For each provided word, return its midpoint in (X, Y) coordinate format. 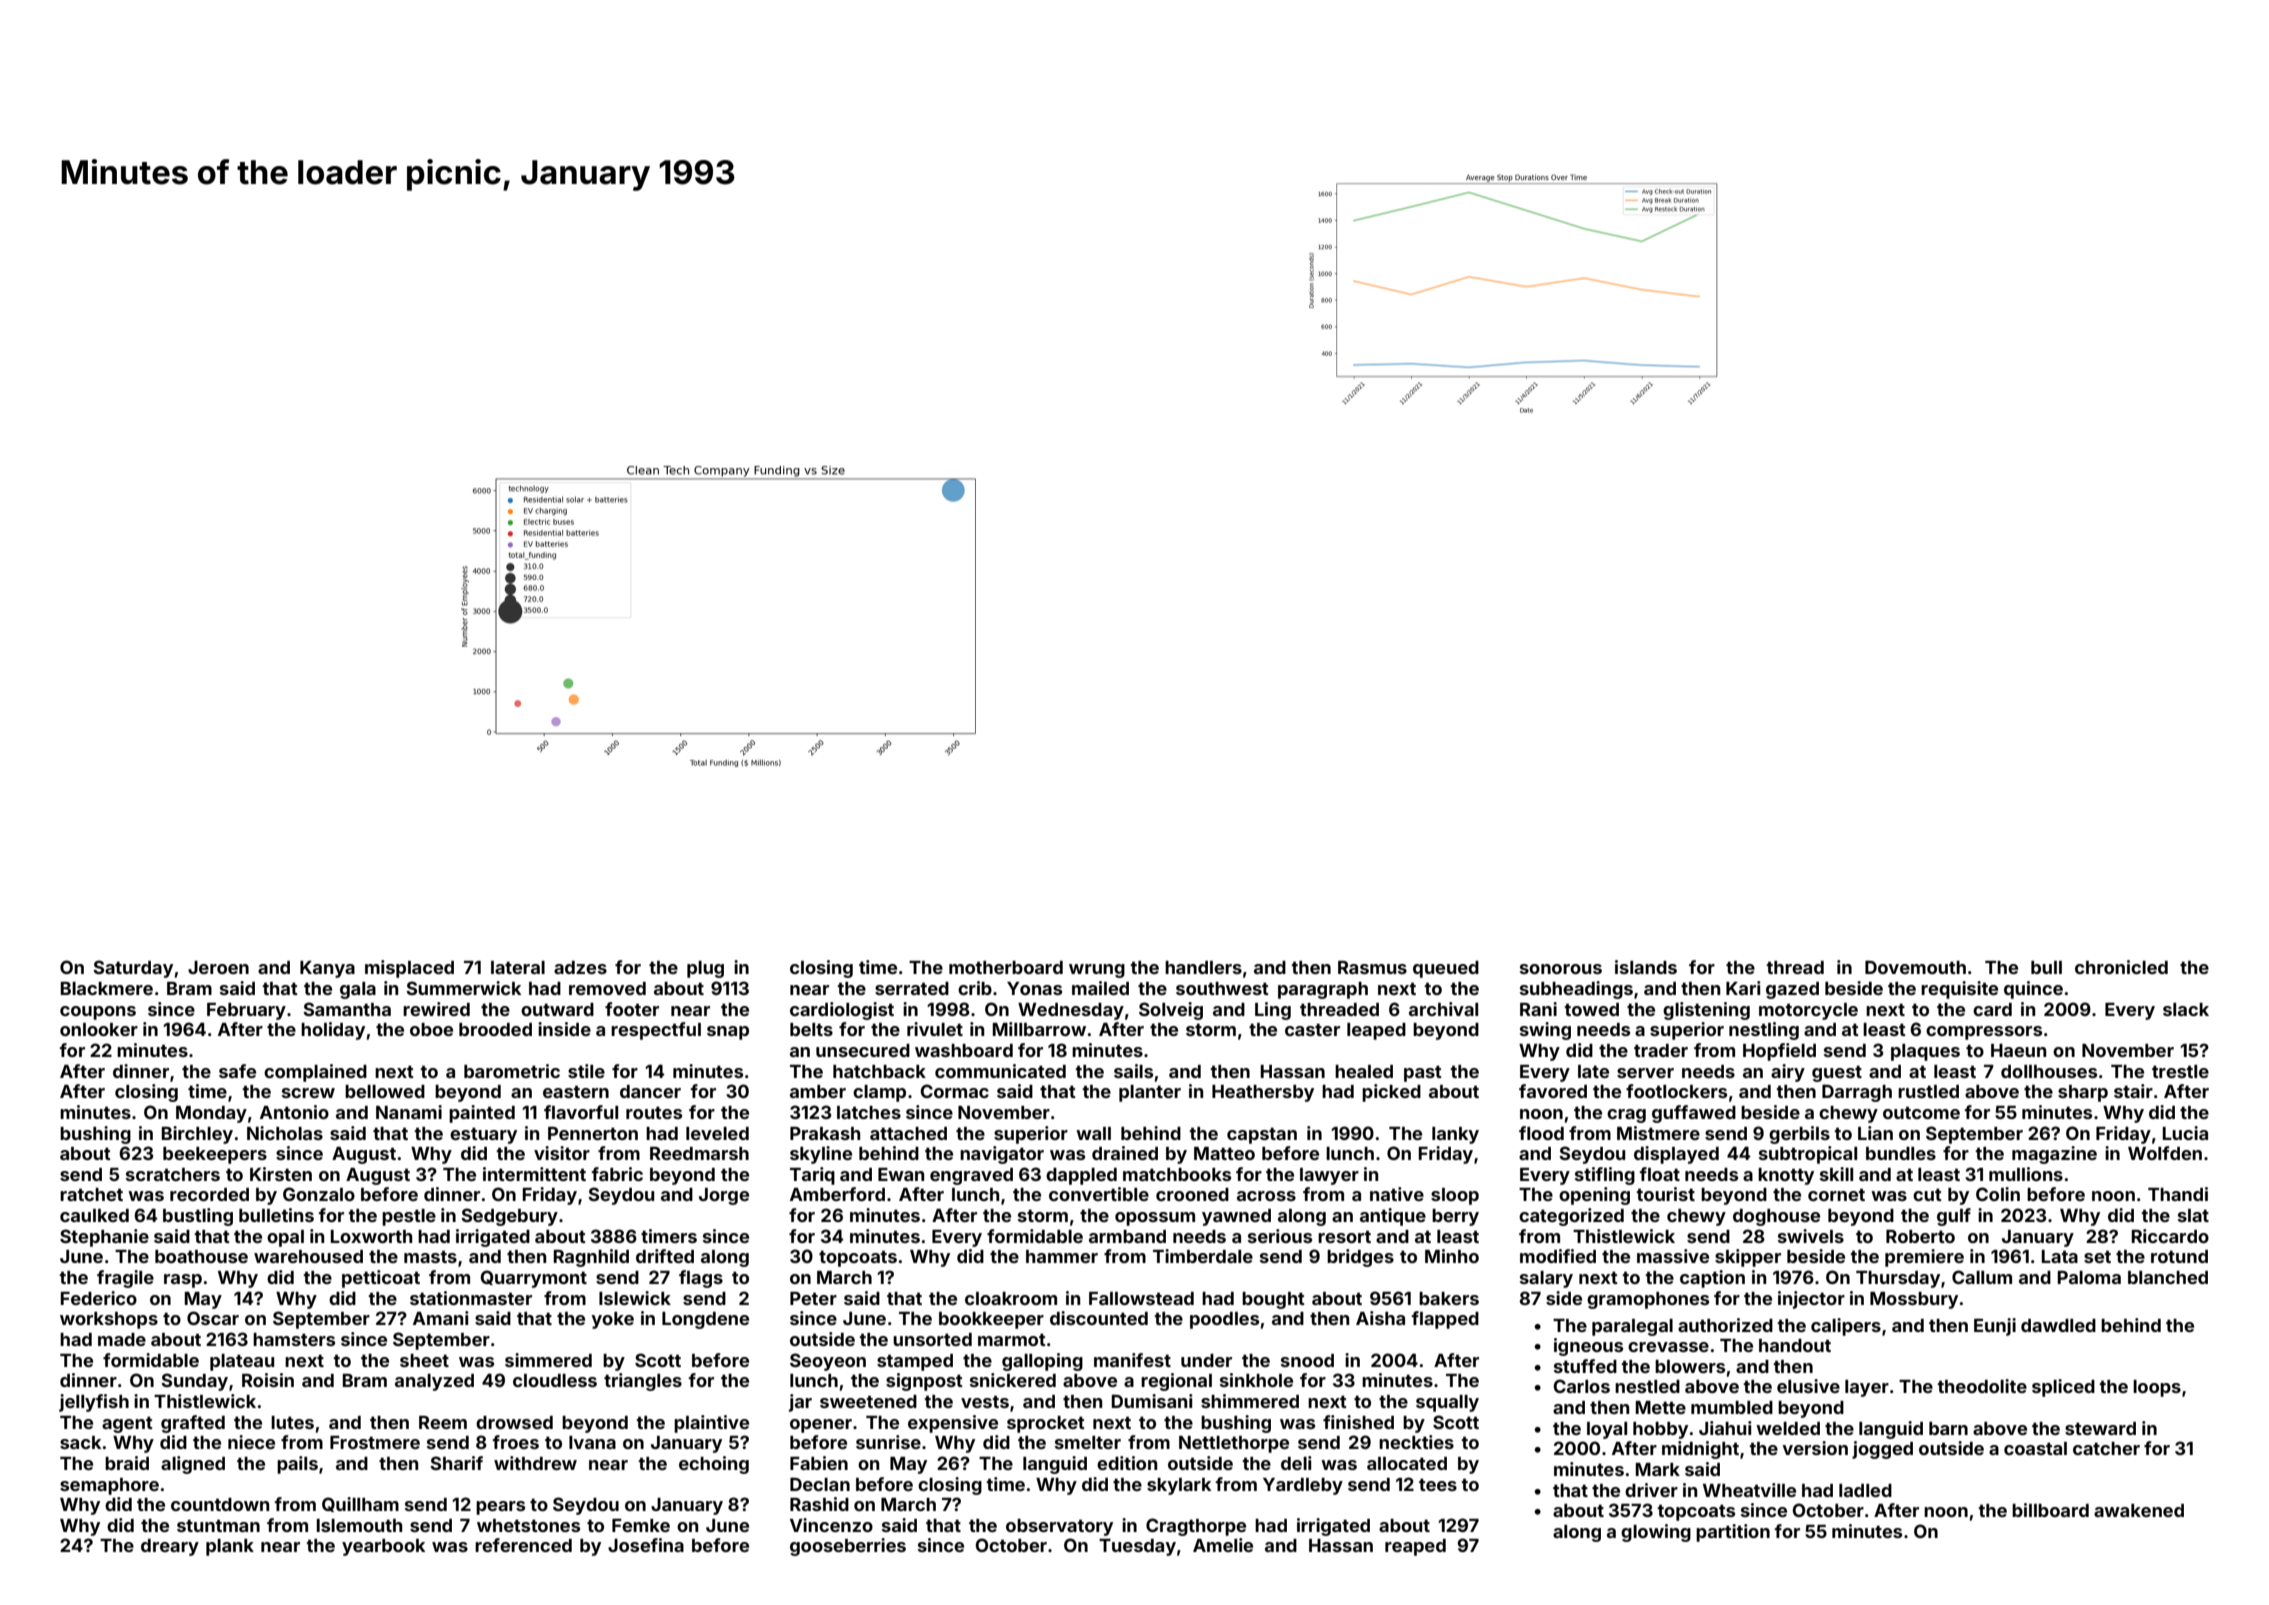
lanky (1455, 1135)
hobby (1660, 1430)
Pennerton (593, 1133)
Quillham (360, 1504)
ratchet (91, 1194)
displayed (1676, 1155)
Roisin (268, 1380)
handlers (1203, 967)
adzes (580, 967)
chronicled (2121, 967)
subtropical (1808, 1155)
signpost (924, 1382)
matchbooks (1177, 1174)
